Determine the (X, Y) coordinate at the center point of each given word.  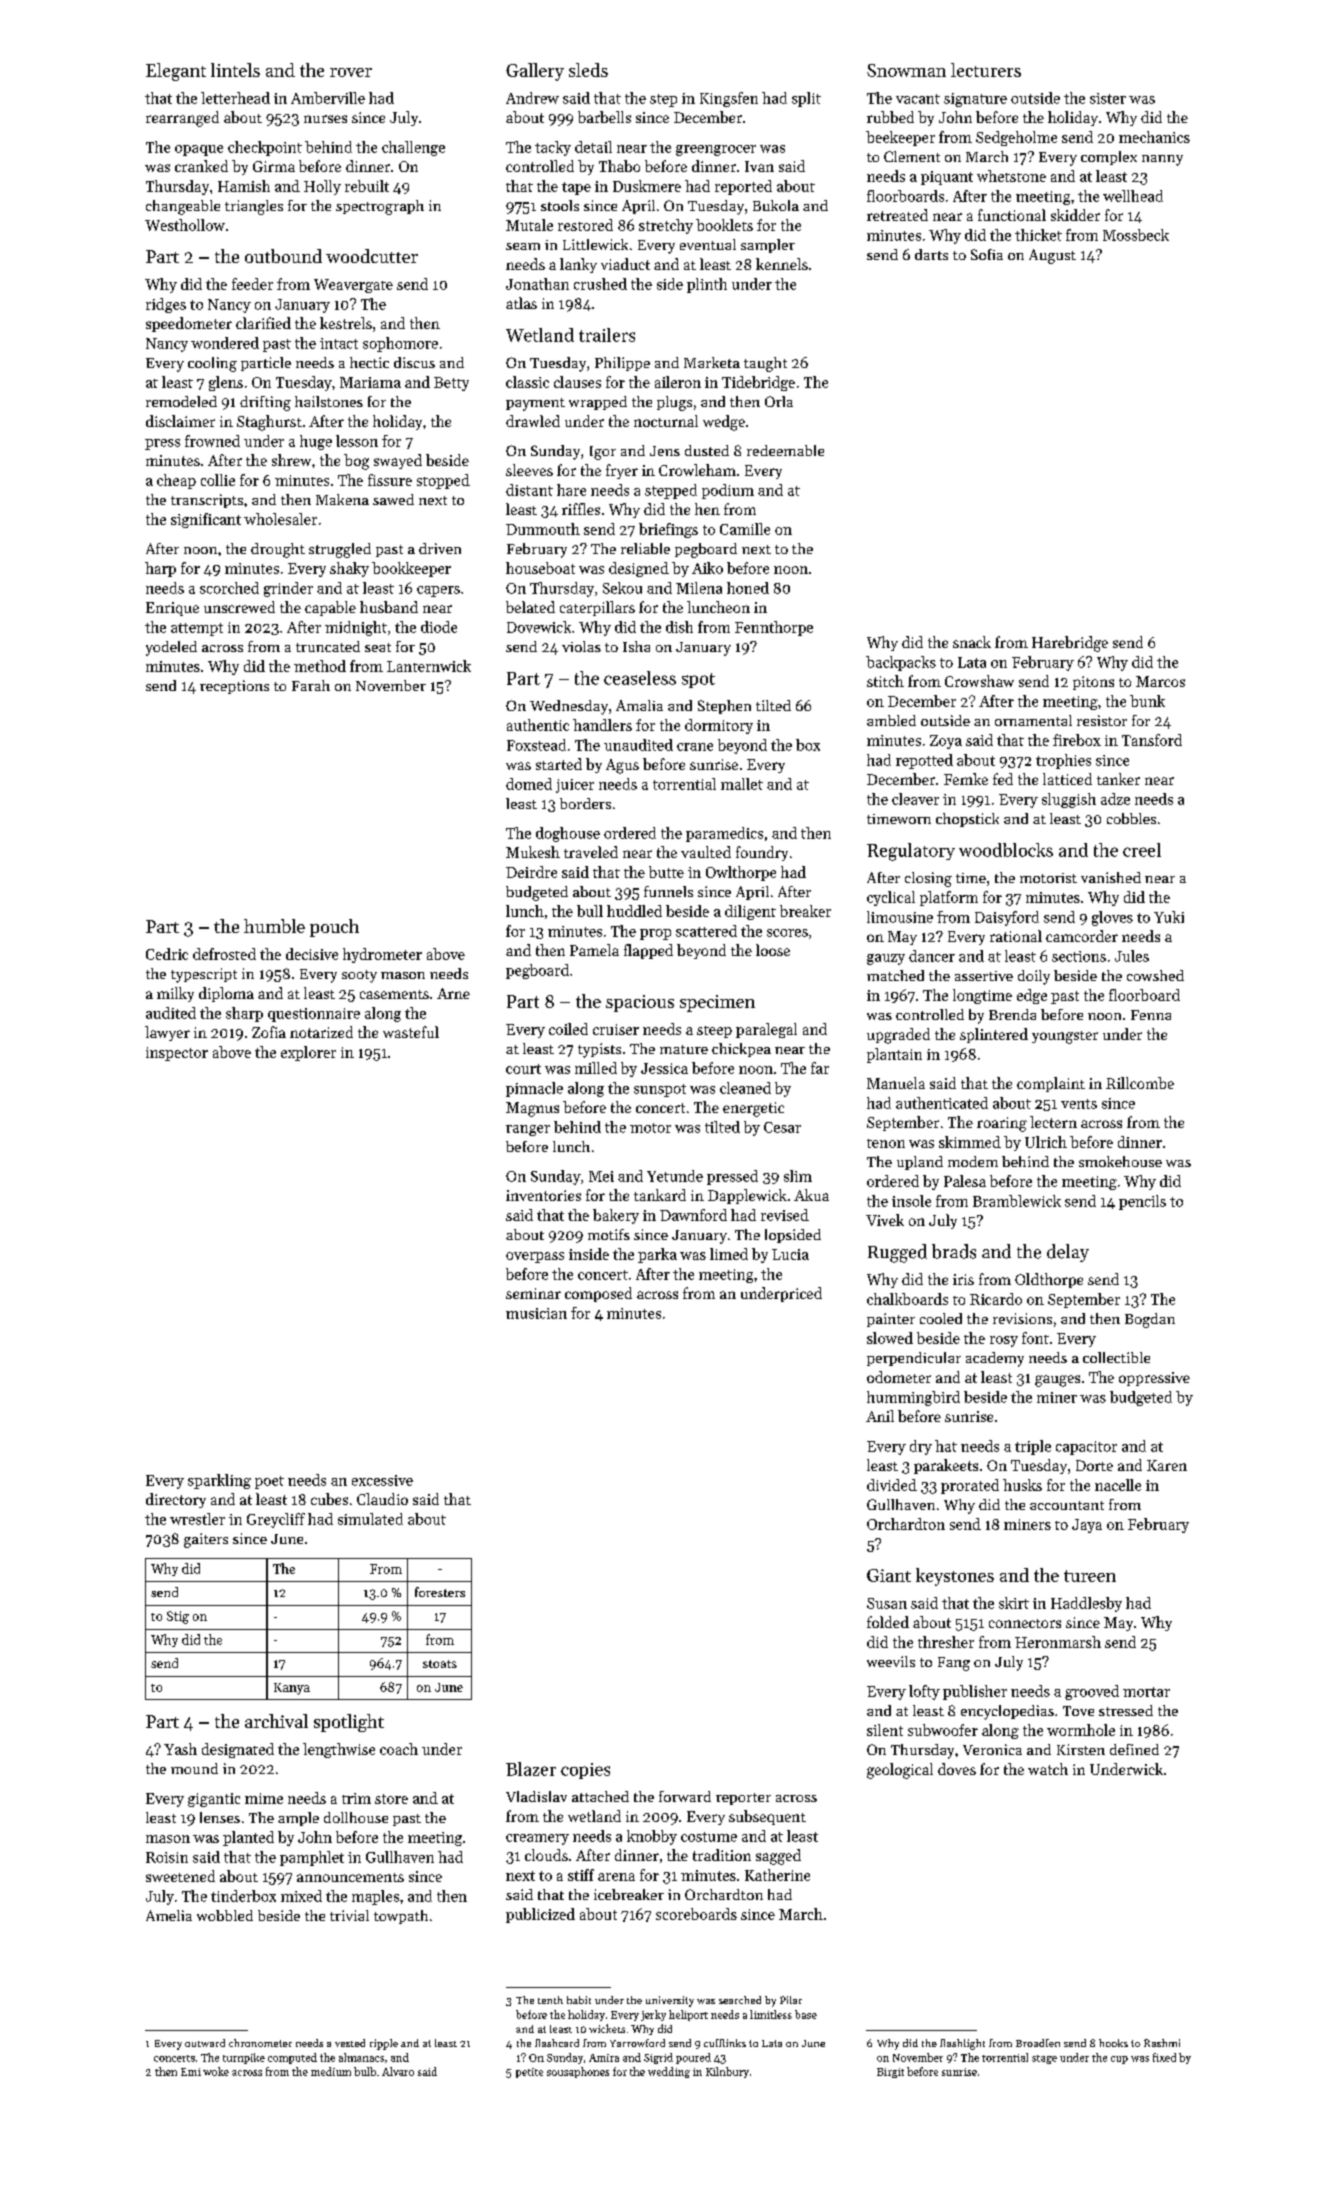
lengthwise (339, 1750)
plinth (707, 285)
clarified (263, 323)
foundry (762, 853)
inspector (177, 1054)
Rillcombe (1140, 1083)
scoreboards (696, 1914)
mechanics (1154, 137)
